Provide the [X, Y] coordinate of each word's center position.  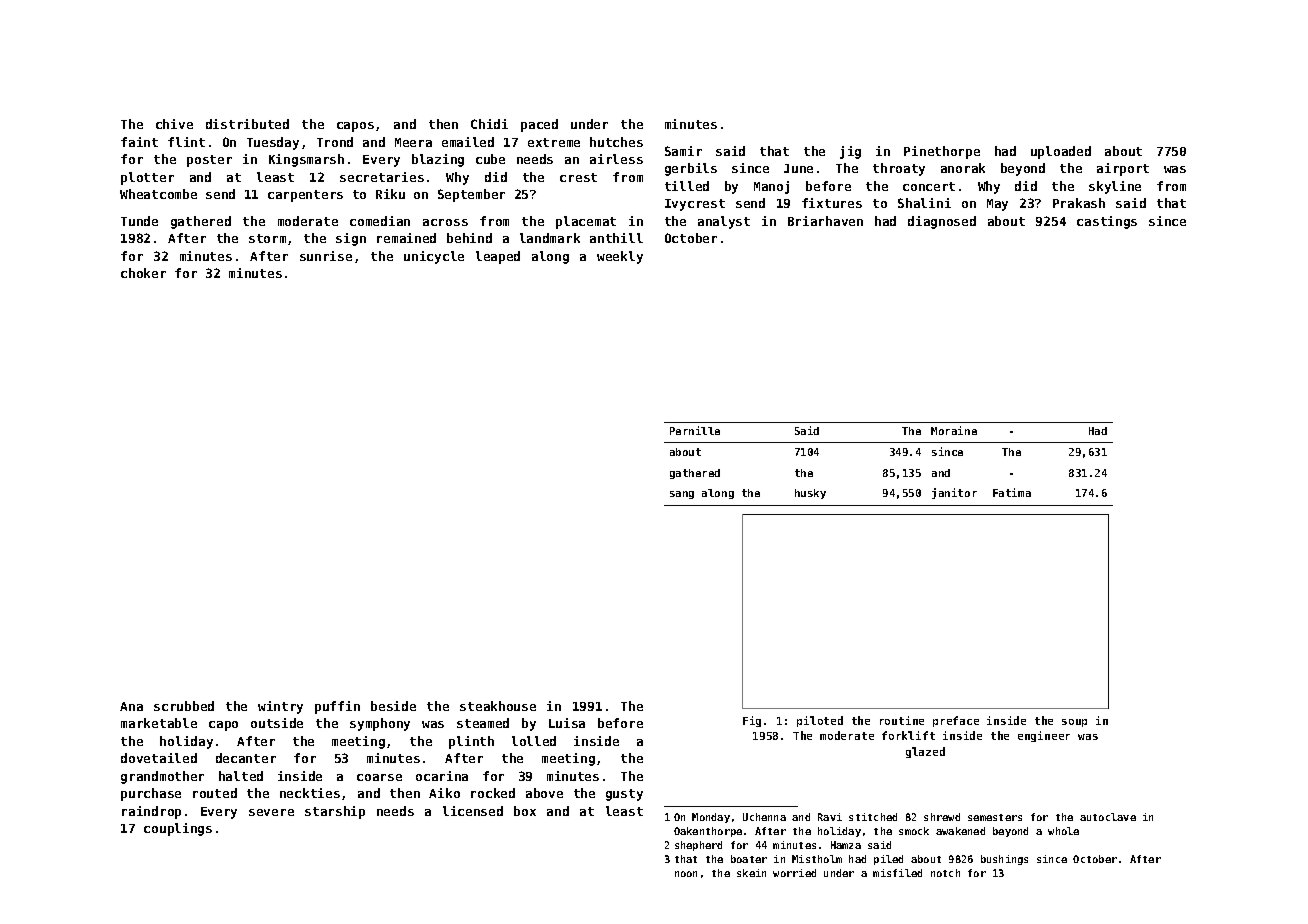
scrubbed [184, 706]
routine [902, 720]
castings [1107, 222]
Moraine [954, 430]
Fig [752, 721]
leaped [498, 257]
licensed [473, 811]
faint [139, 142]
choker [143, 273]
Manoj [771, 187]
